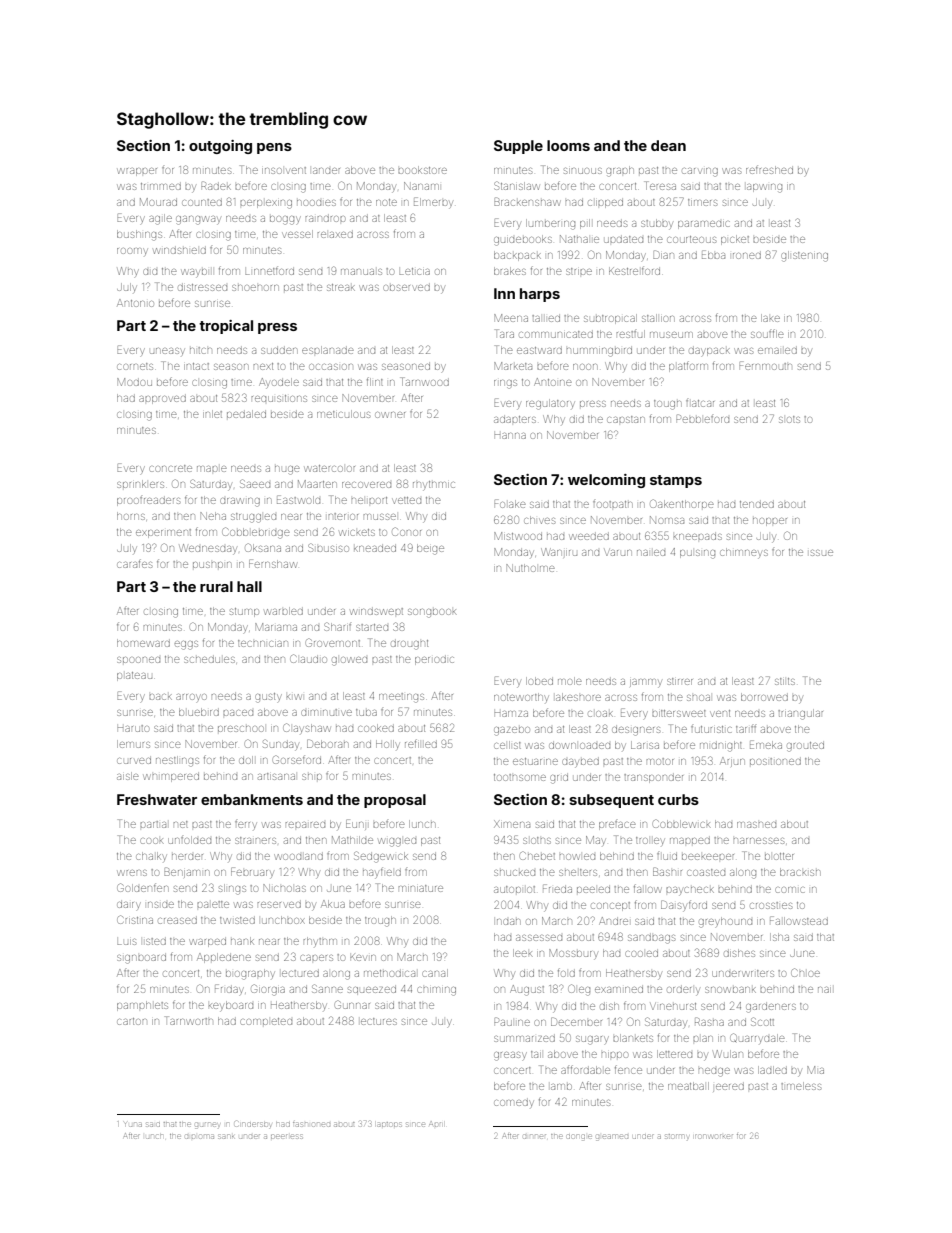 This page has height=1233, width=952. I want to click on Wulan, so click(728, 1054).
